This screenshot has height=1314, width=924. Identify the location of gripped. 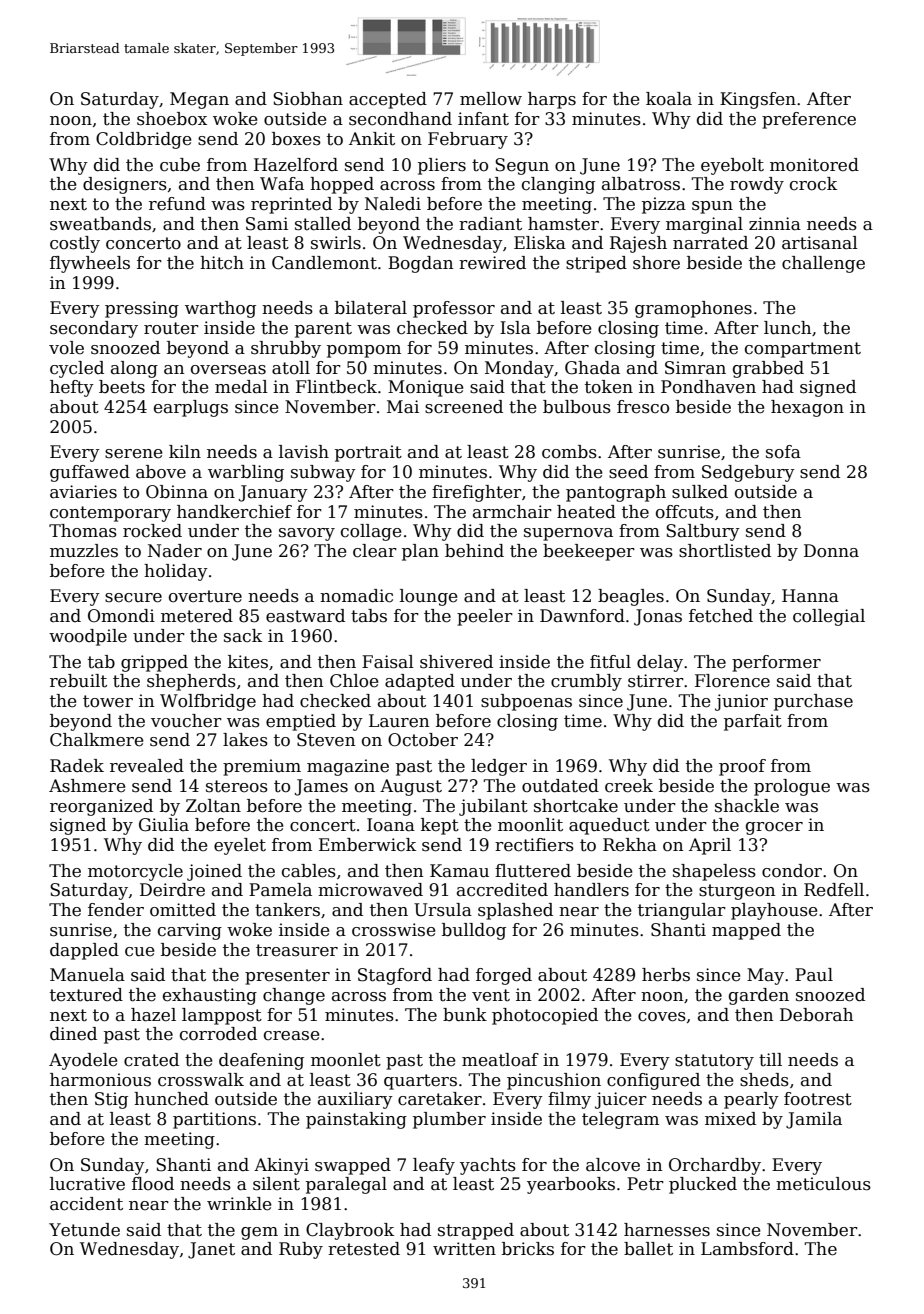
(154, 663).
